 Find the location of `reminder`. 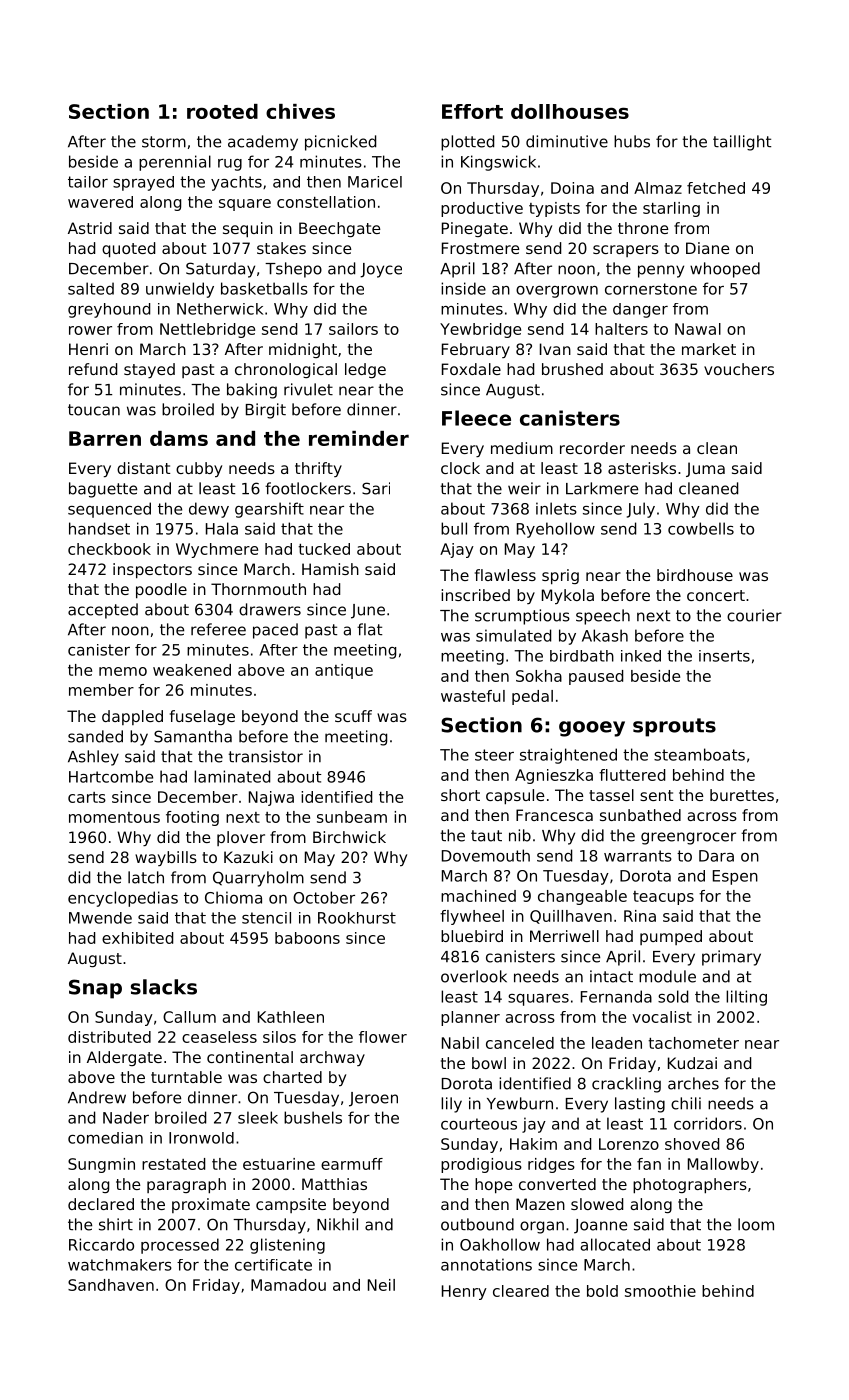

reminder is located at coordinates (359, 438).
